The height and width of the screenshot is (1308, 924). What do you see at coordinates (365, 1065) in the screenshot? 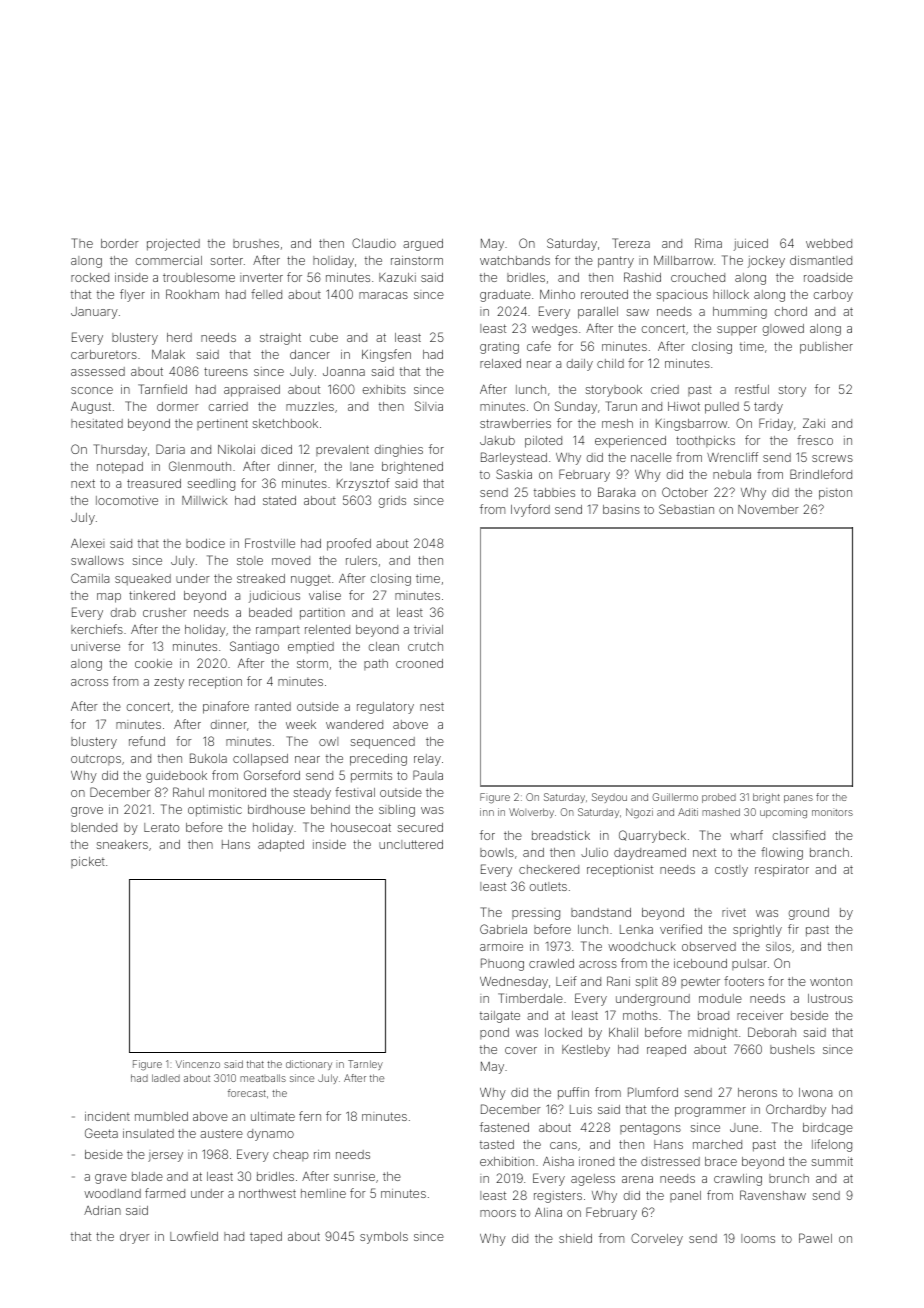
I see `Tarnley` at bounding box center [365, 1065].
